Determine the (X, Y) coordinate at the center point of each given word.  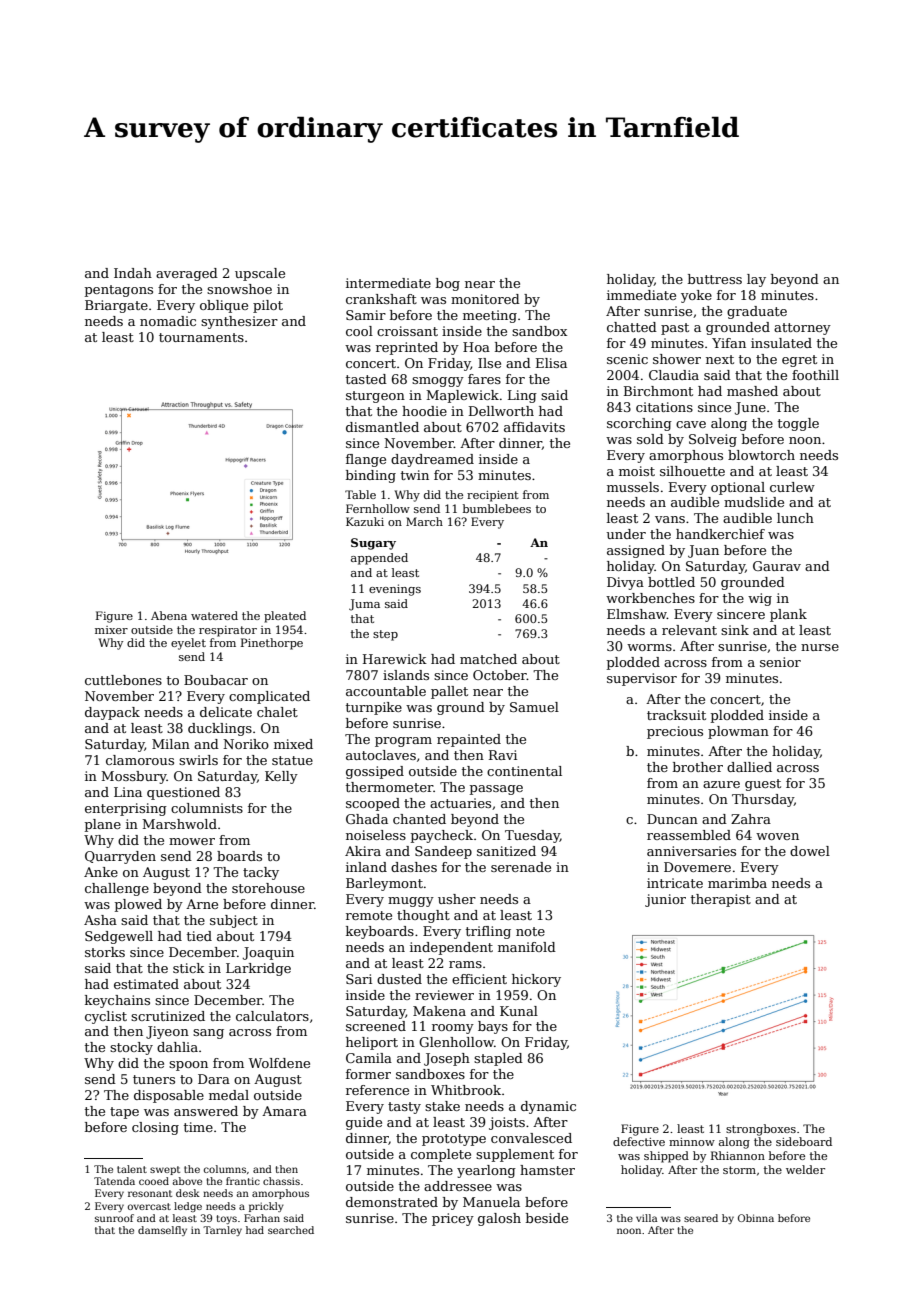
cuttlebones (123, 680)
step (385, 635)
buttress (715, 279)
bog (448, 284)
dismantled (382, 427)
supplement (515, 1155)
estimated (146, 984)
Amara (284, 1111)
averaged (187, 274)
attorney (802, 329)
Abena (169, 615)
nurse (820, 647)
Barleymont (384, 884)
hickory (536, 980)
